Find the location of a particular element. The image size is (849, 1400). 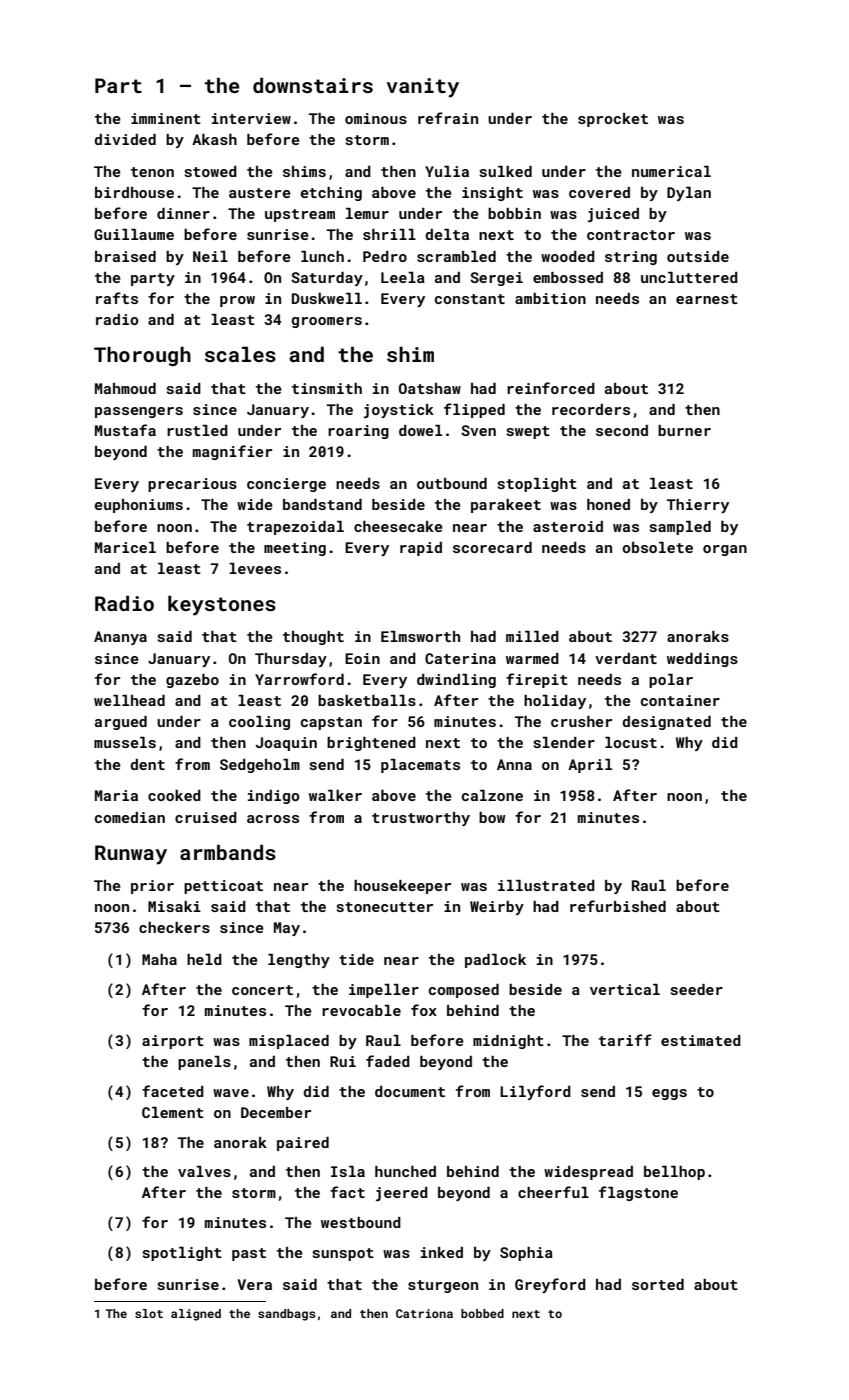

interview is located at coordinates (251, 118).
